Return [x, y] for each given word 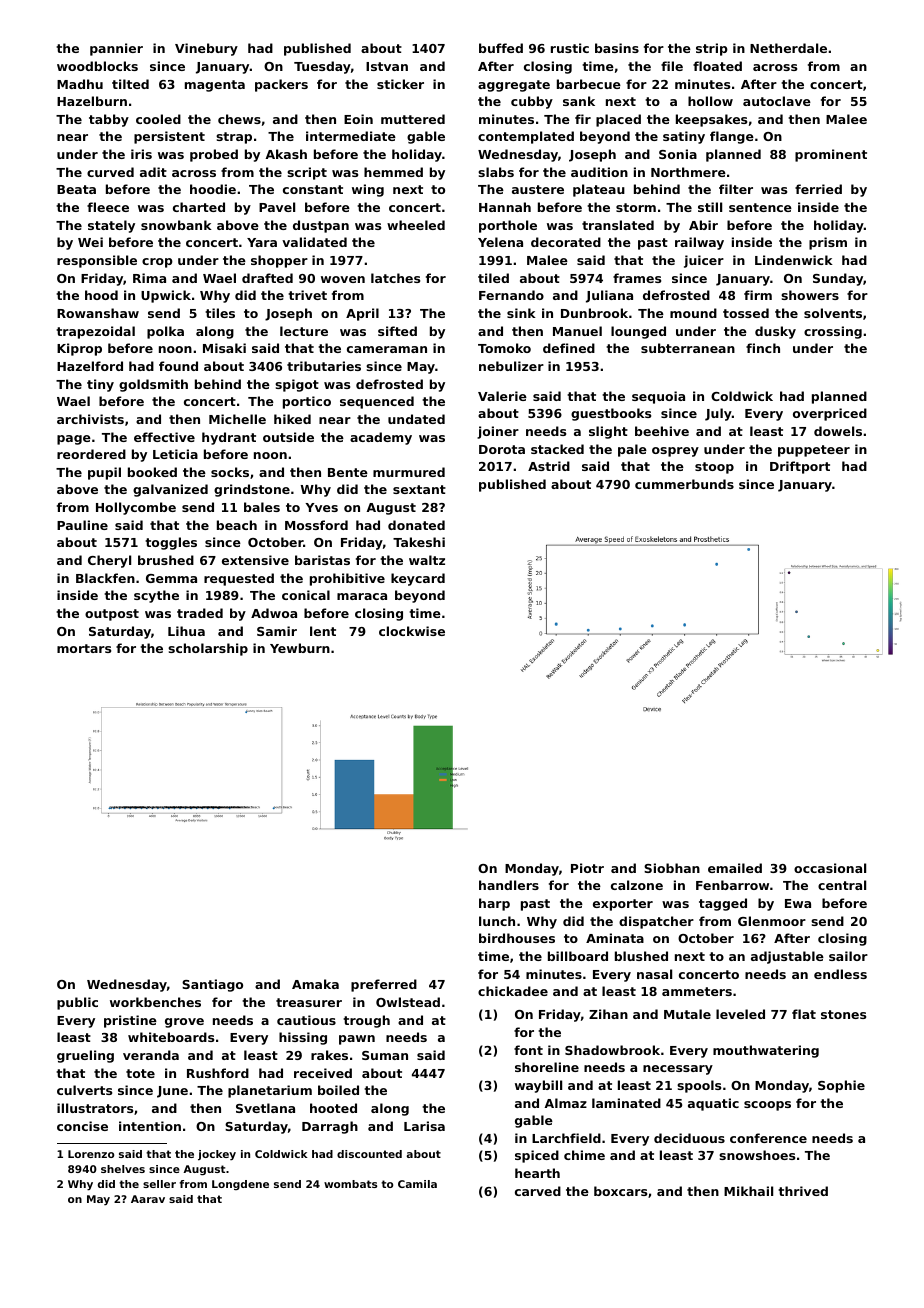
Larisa [424, 1126]
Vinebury [206, 49]
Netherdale [788, 48]
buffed [501, 48]
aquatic [713, 1104]
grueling [85, 1056]
